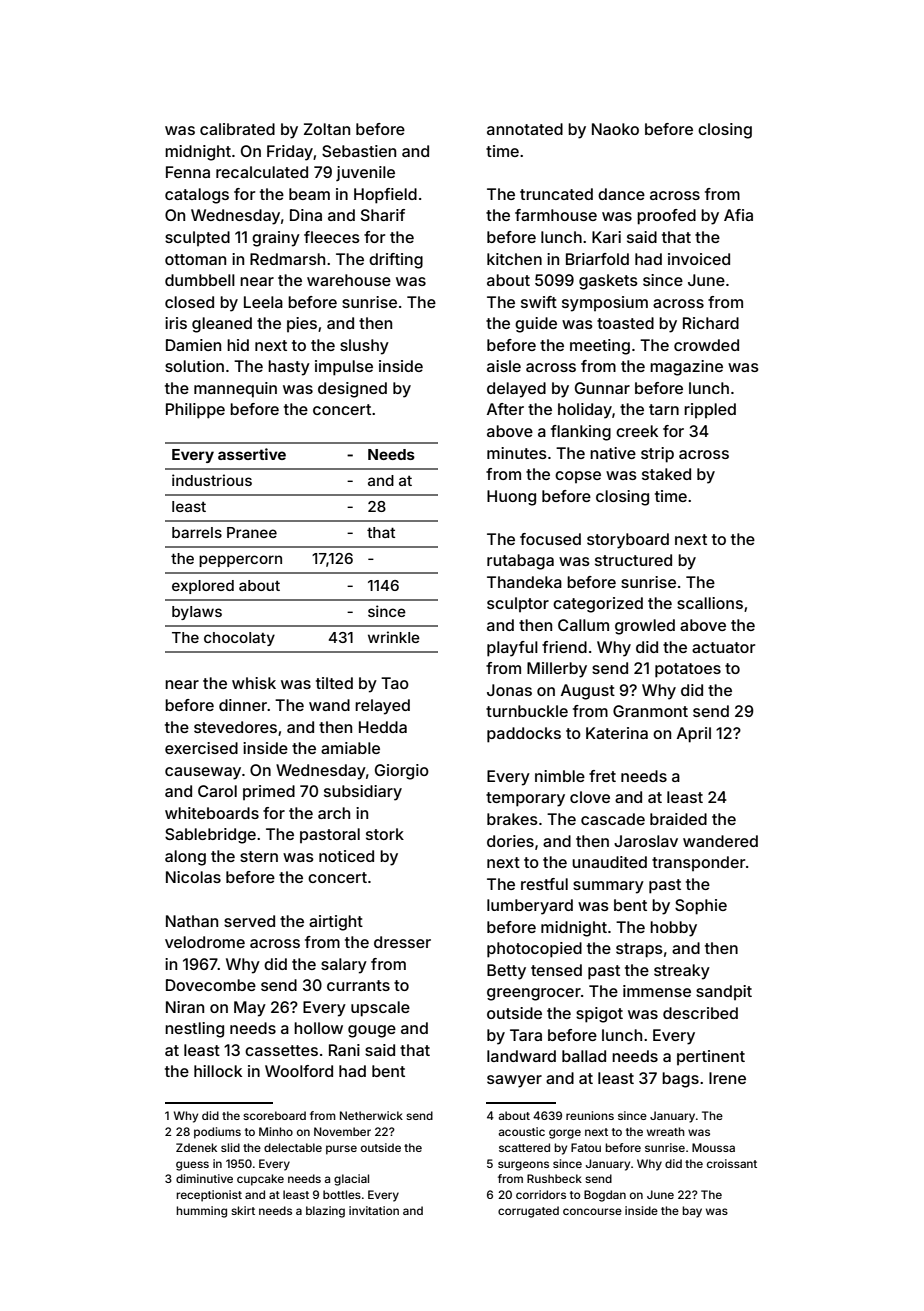  I want to click on Irene, so click(727, 1078).
